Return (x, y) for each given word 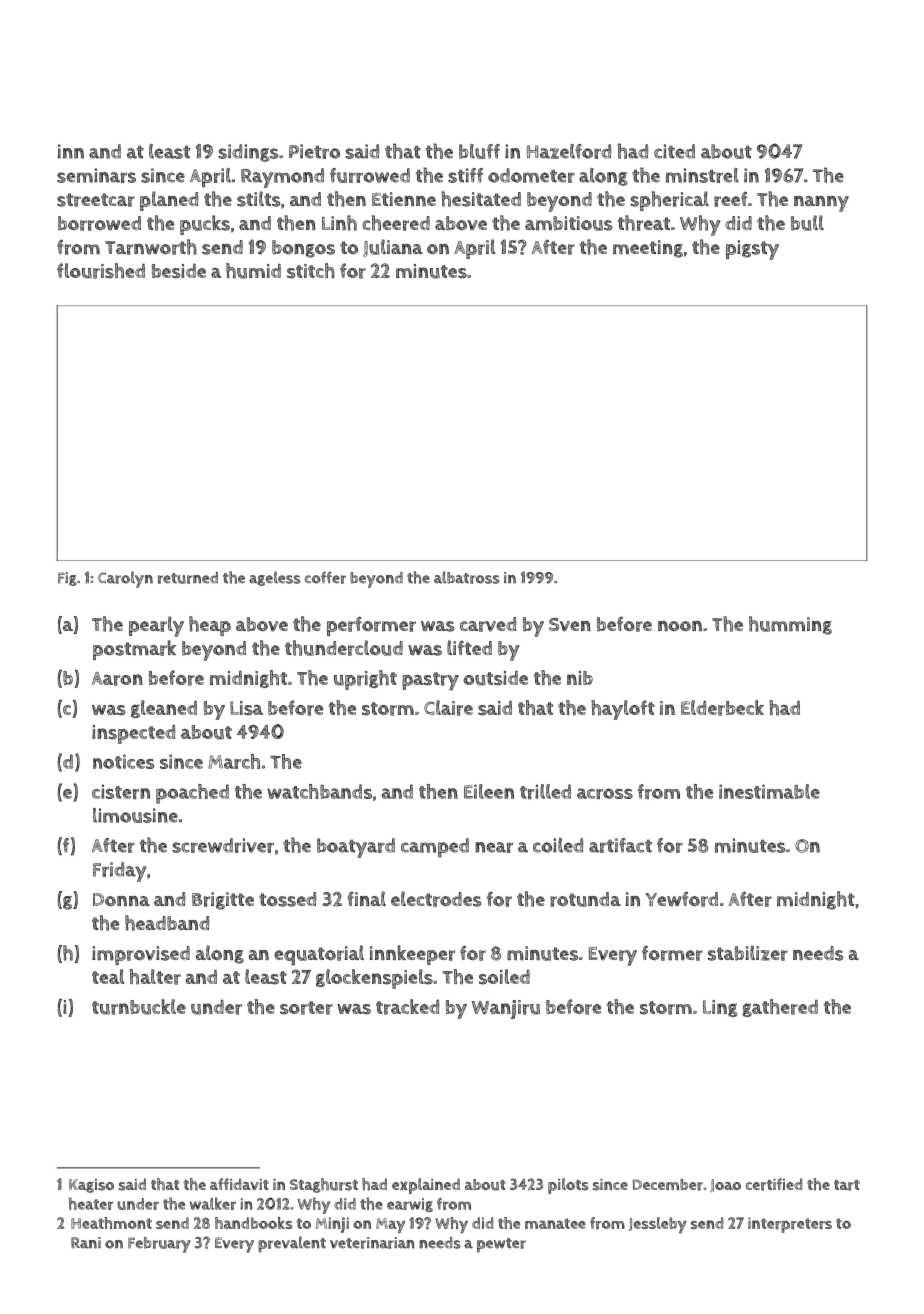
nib (580, 678)
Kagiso (91, 1186)
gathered (780, 1008)
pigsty (752, 250)
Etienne (404, 199)
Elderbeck (722, 708)
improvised (141, 955)
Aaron (117, 679)
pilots (568, 1186)
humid (253, 271)
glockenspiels (374, 979)
